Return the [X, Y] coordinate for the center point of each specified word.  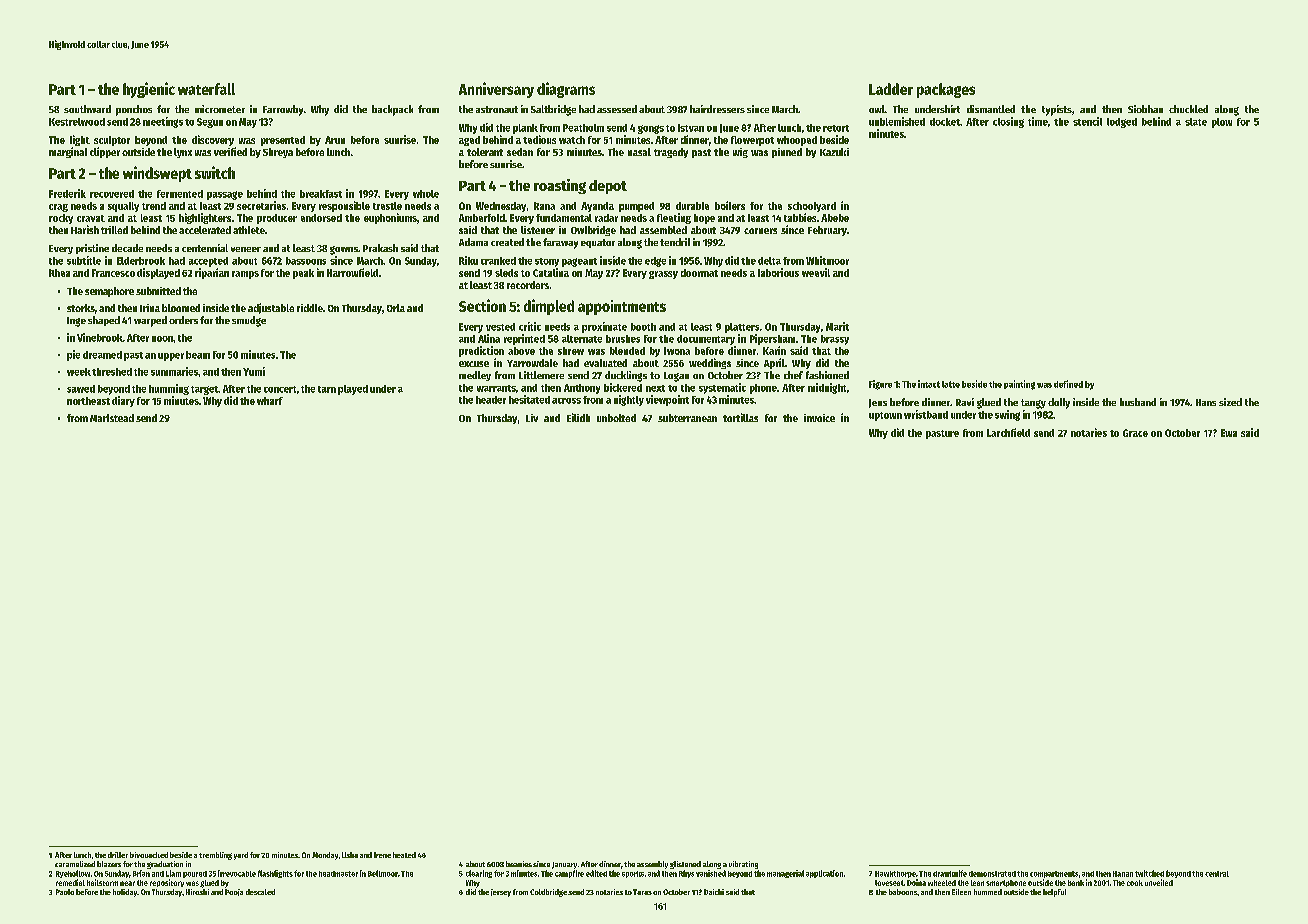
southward [87, 109]
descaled [260, 892]
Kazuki [834, 152]
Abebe [835, 218]
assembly [652, 865]
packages [946, 90]
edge [655, 262]
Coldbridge [548, 893]
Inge [76, 322]
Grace [1135, 433]
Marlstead [112, 418]
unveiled [1159, 882]
